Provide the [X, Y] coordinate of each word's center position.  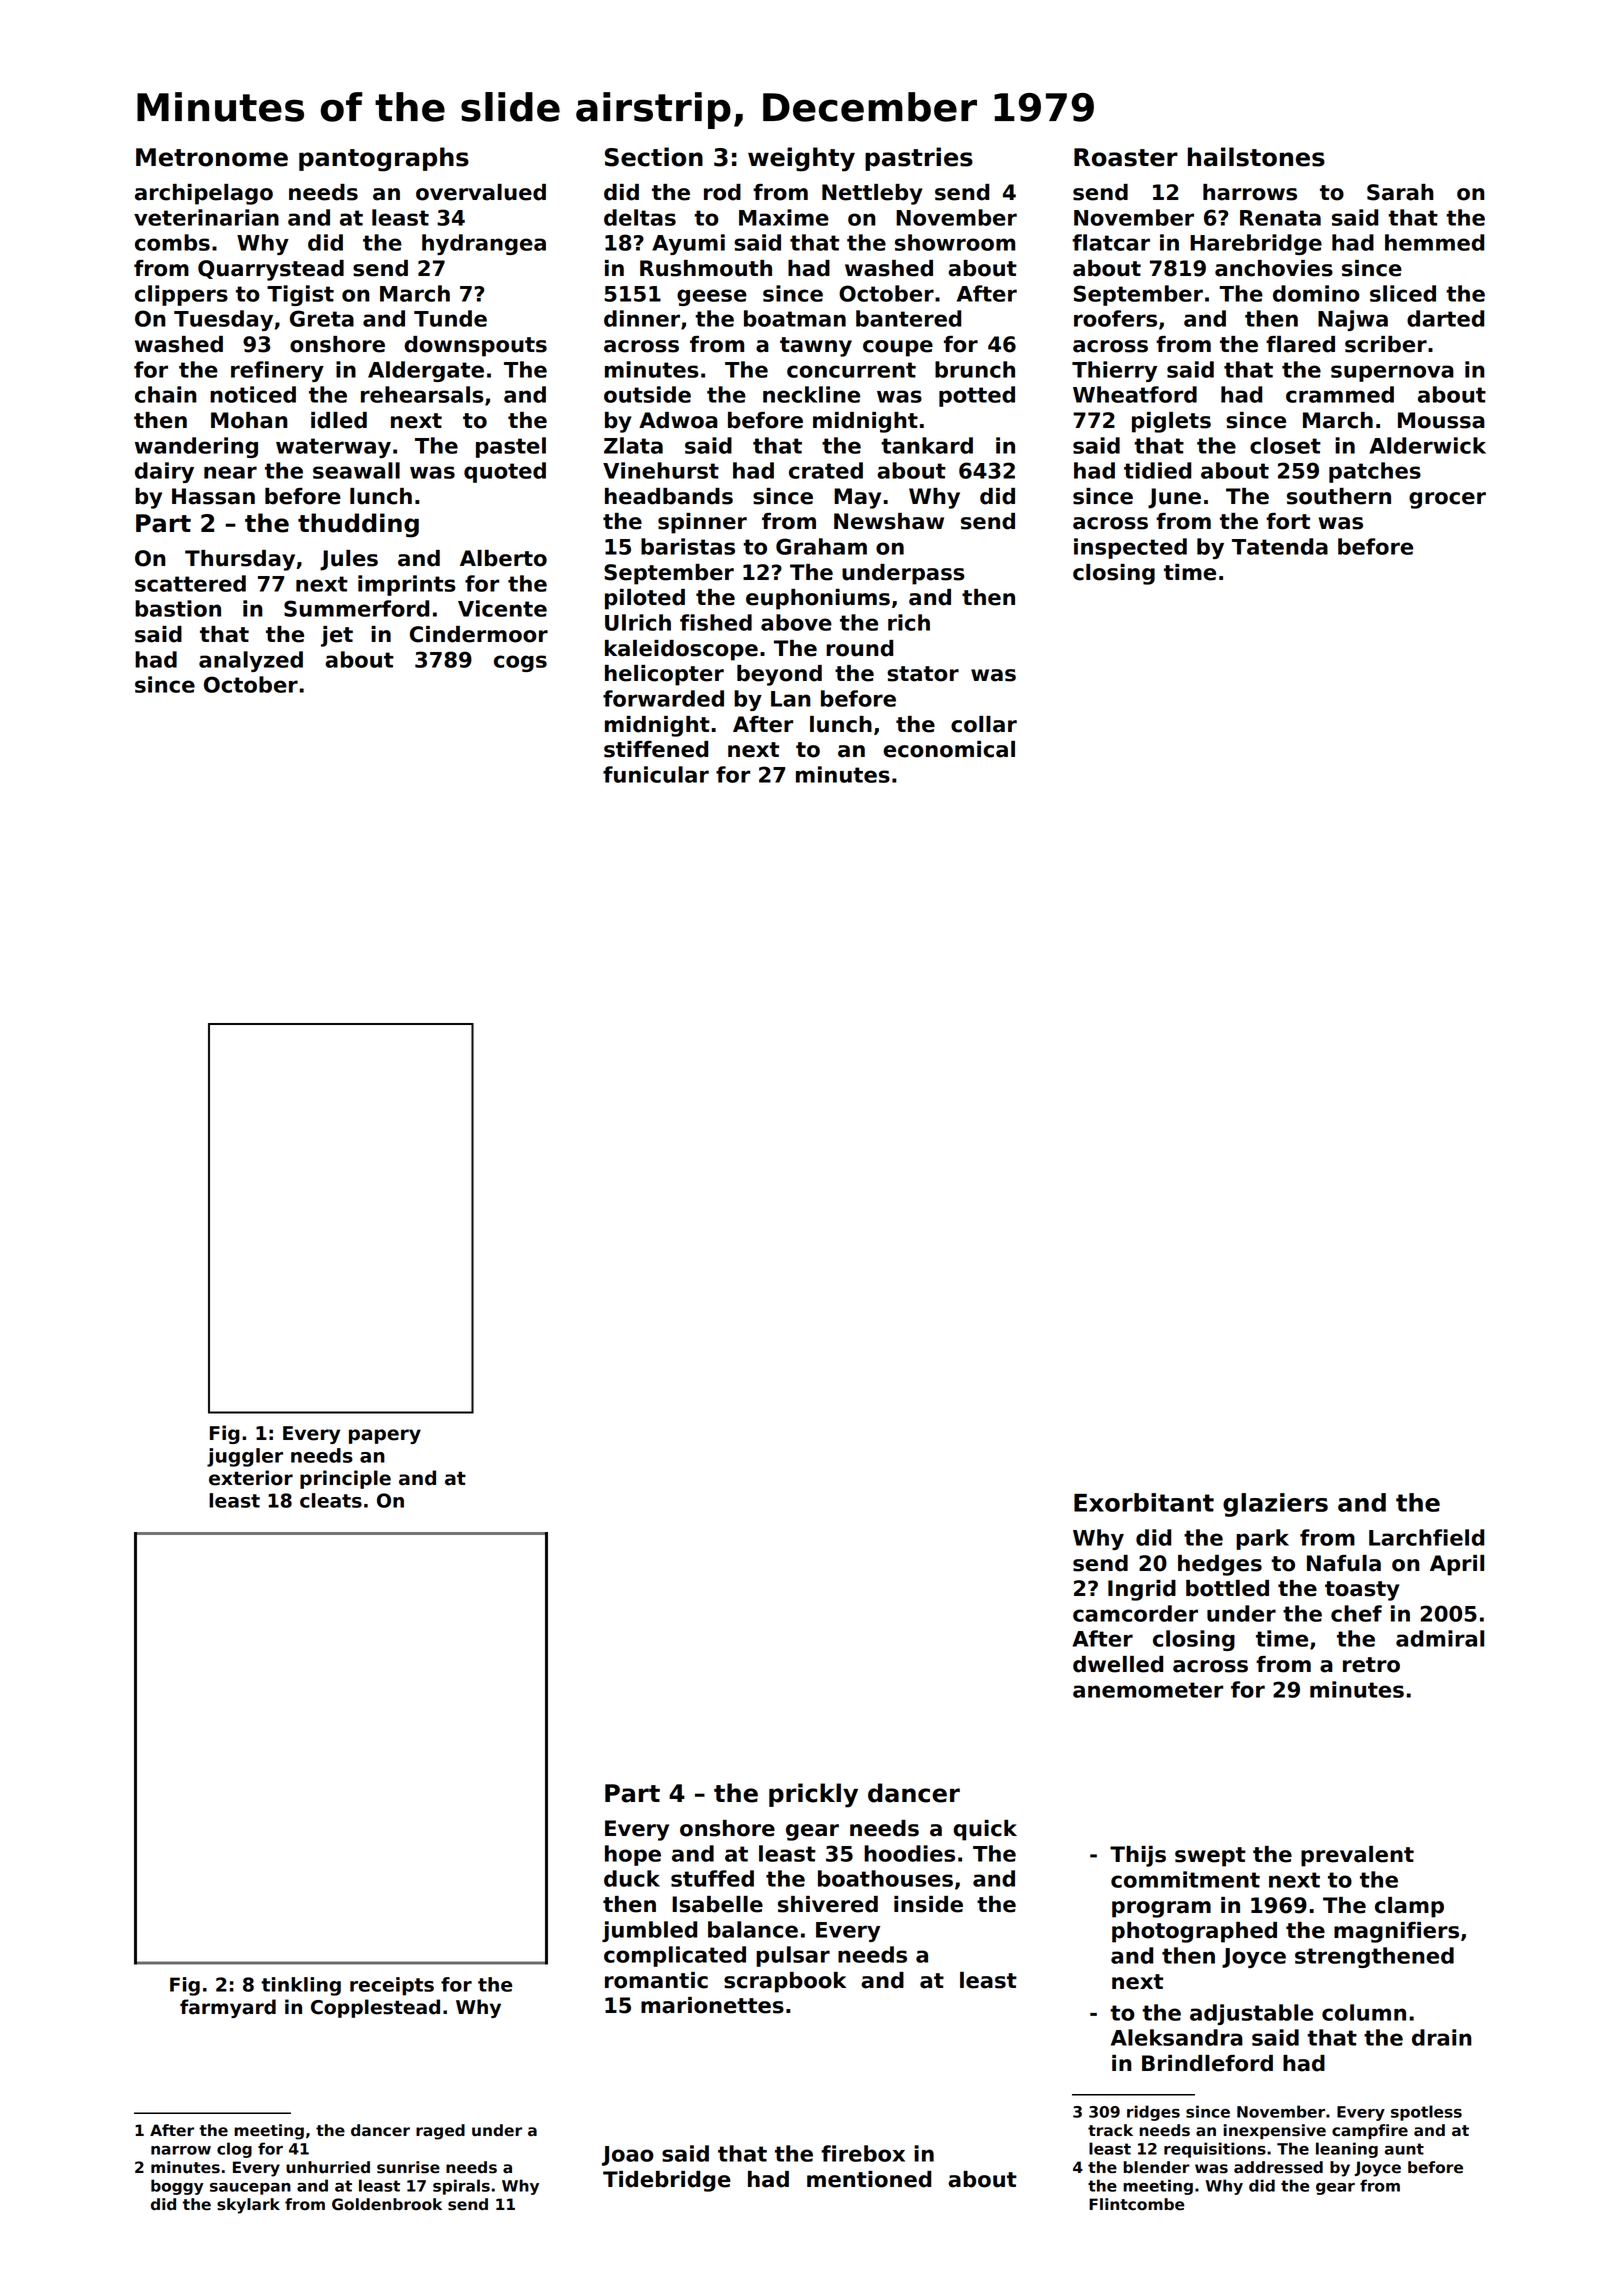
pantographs [384, 159]
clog [234, 2150]
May [857, 498]
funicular [656, 774]
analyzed [251, 661]
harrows [1250, 192]
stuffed [712, 1878]
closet [1285, 445]
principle [345, 1479]
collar [984, 724]
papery [385, 1436]
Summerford [356, 608]
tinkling [301, 1986]
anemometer [1148, 1690]
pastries [919, 159]
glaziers [1275, 1505]
